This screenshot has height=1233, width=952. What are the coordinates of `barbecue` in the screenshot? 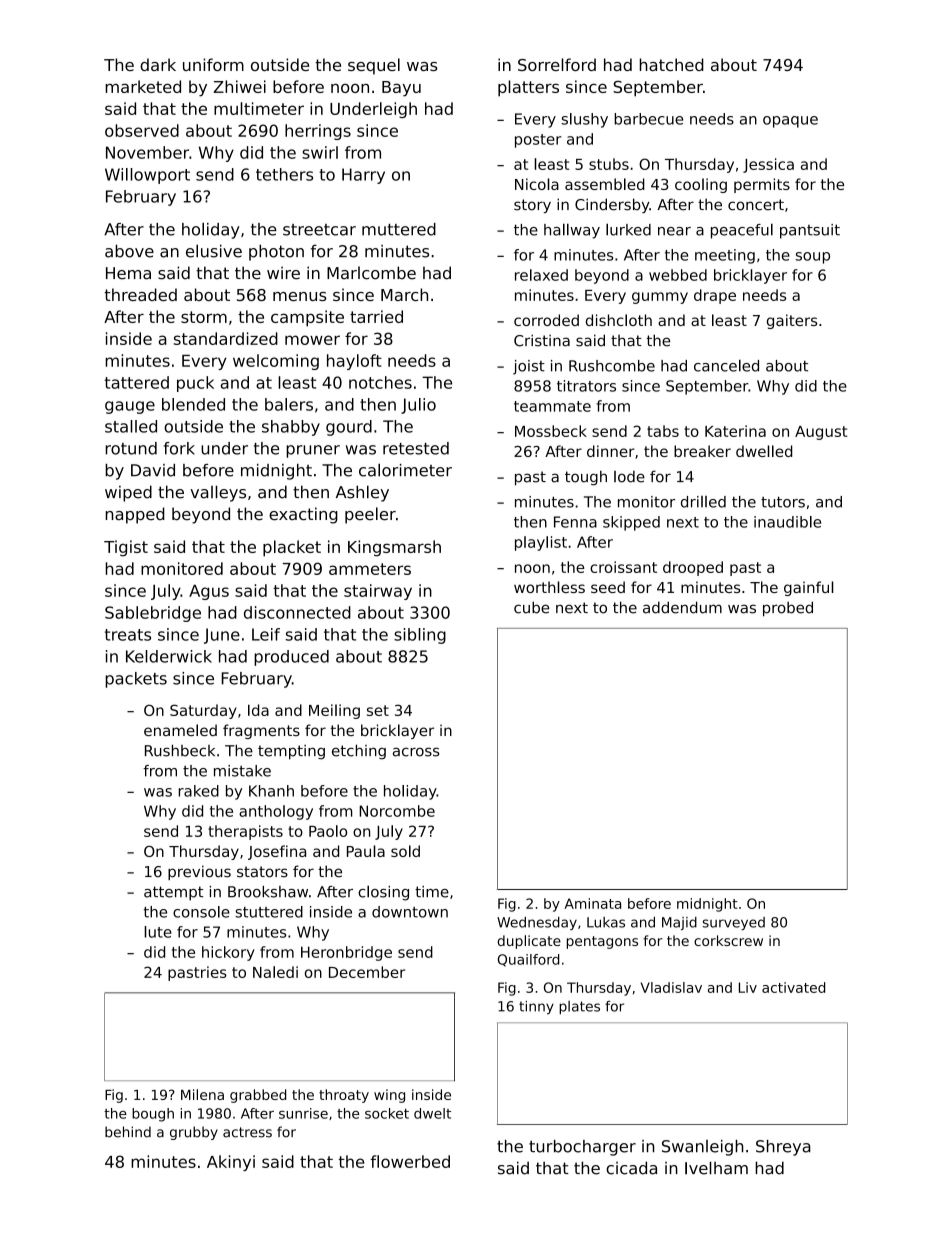 It's located at (648, 119).
